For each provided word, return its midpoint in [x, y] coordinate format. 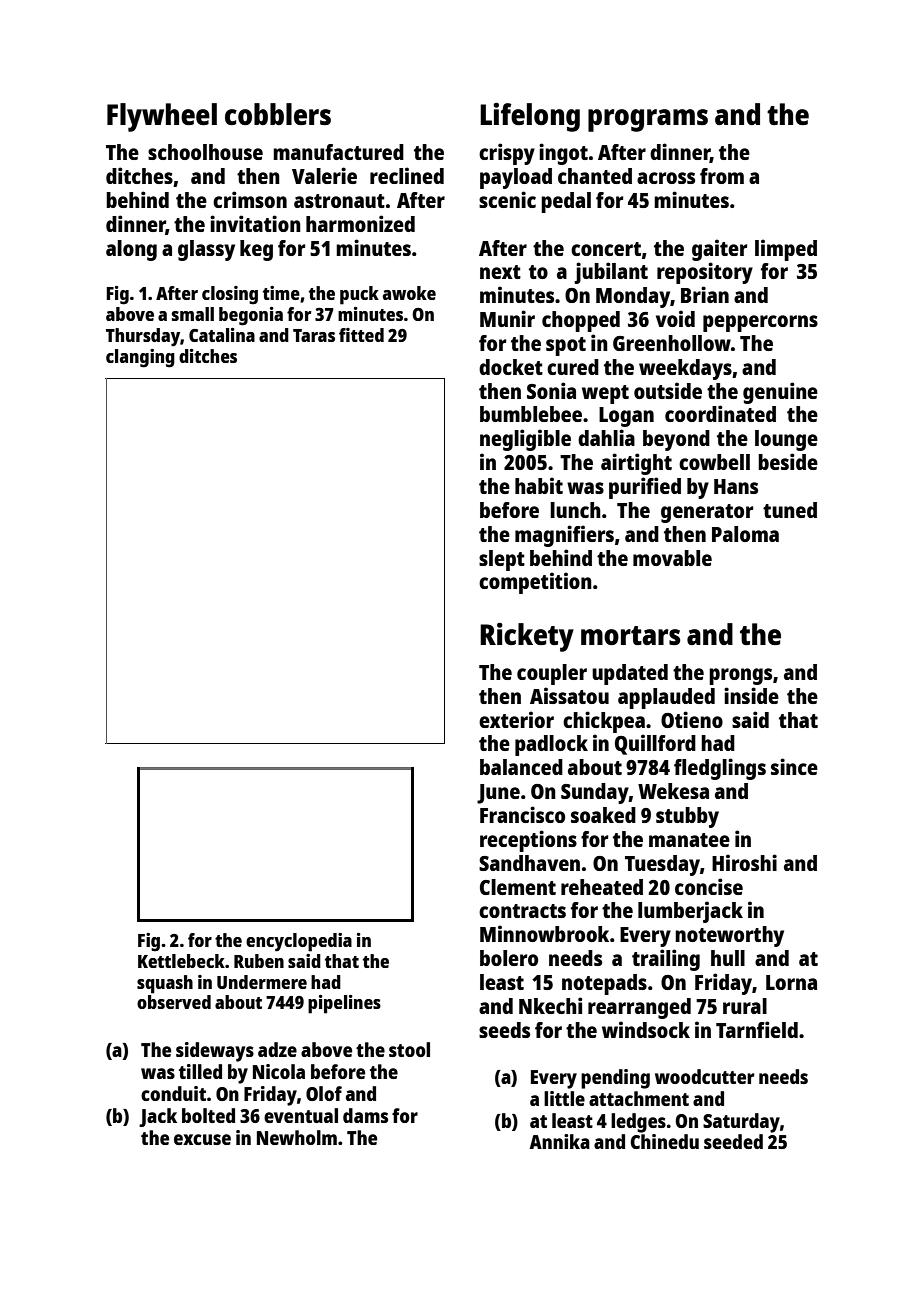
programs [648, 120]
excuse [202, 1139]
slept [502, 560]
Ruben [259, 961]
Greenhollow [672, 343]
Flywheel [162, 117]
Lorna [791, 982]
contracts [522, 911]
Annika [559, 1141]
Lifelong [530, 117]
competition [535, 583]
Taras [314, 335]
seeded [733, 1141]
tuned [790, 510]
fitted [361, 335]
